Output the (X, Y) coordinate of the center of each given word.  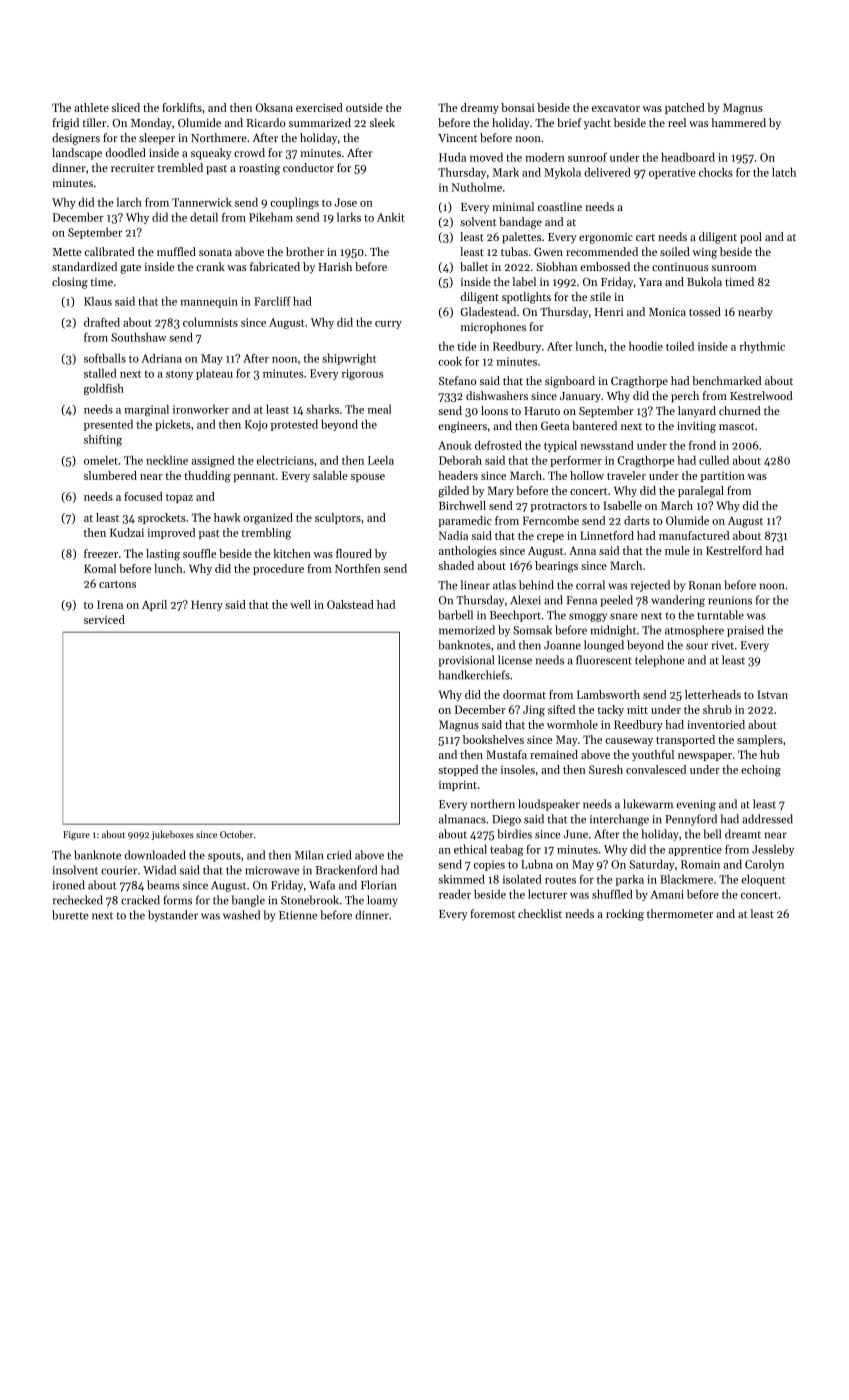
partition (722, 476)
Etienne (298, 915)
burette (70, 915)
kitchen (292, 553)
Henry (207, 605)
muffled (176, 251)
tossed (705, 311)
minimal (513, 206)
